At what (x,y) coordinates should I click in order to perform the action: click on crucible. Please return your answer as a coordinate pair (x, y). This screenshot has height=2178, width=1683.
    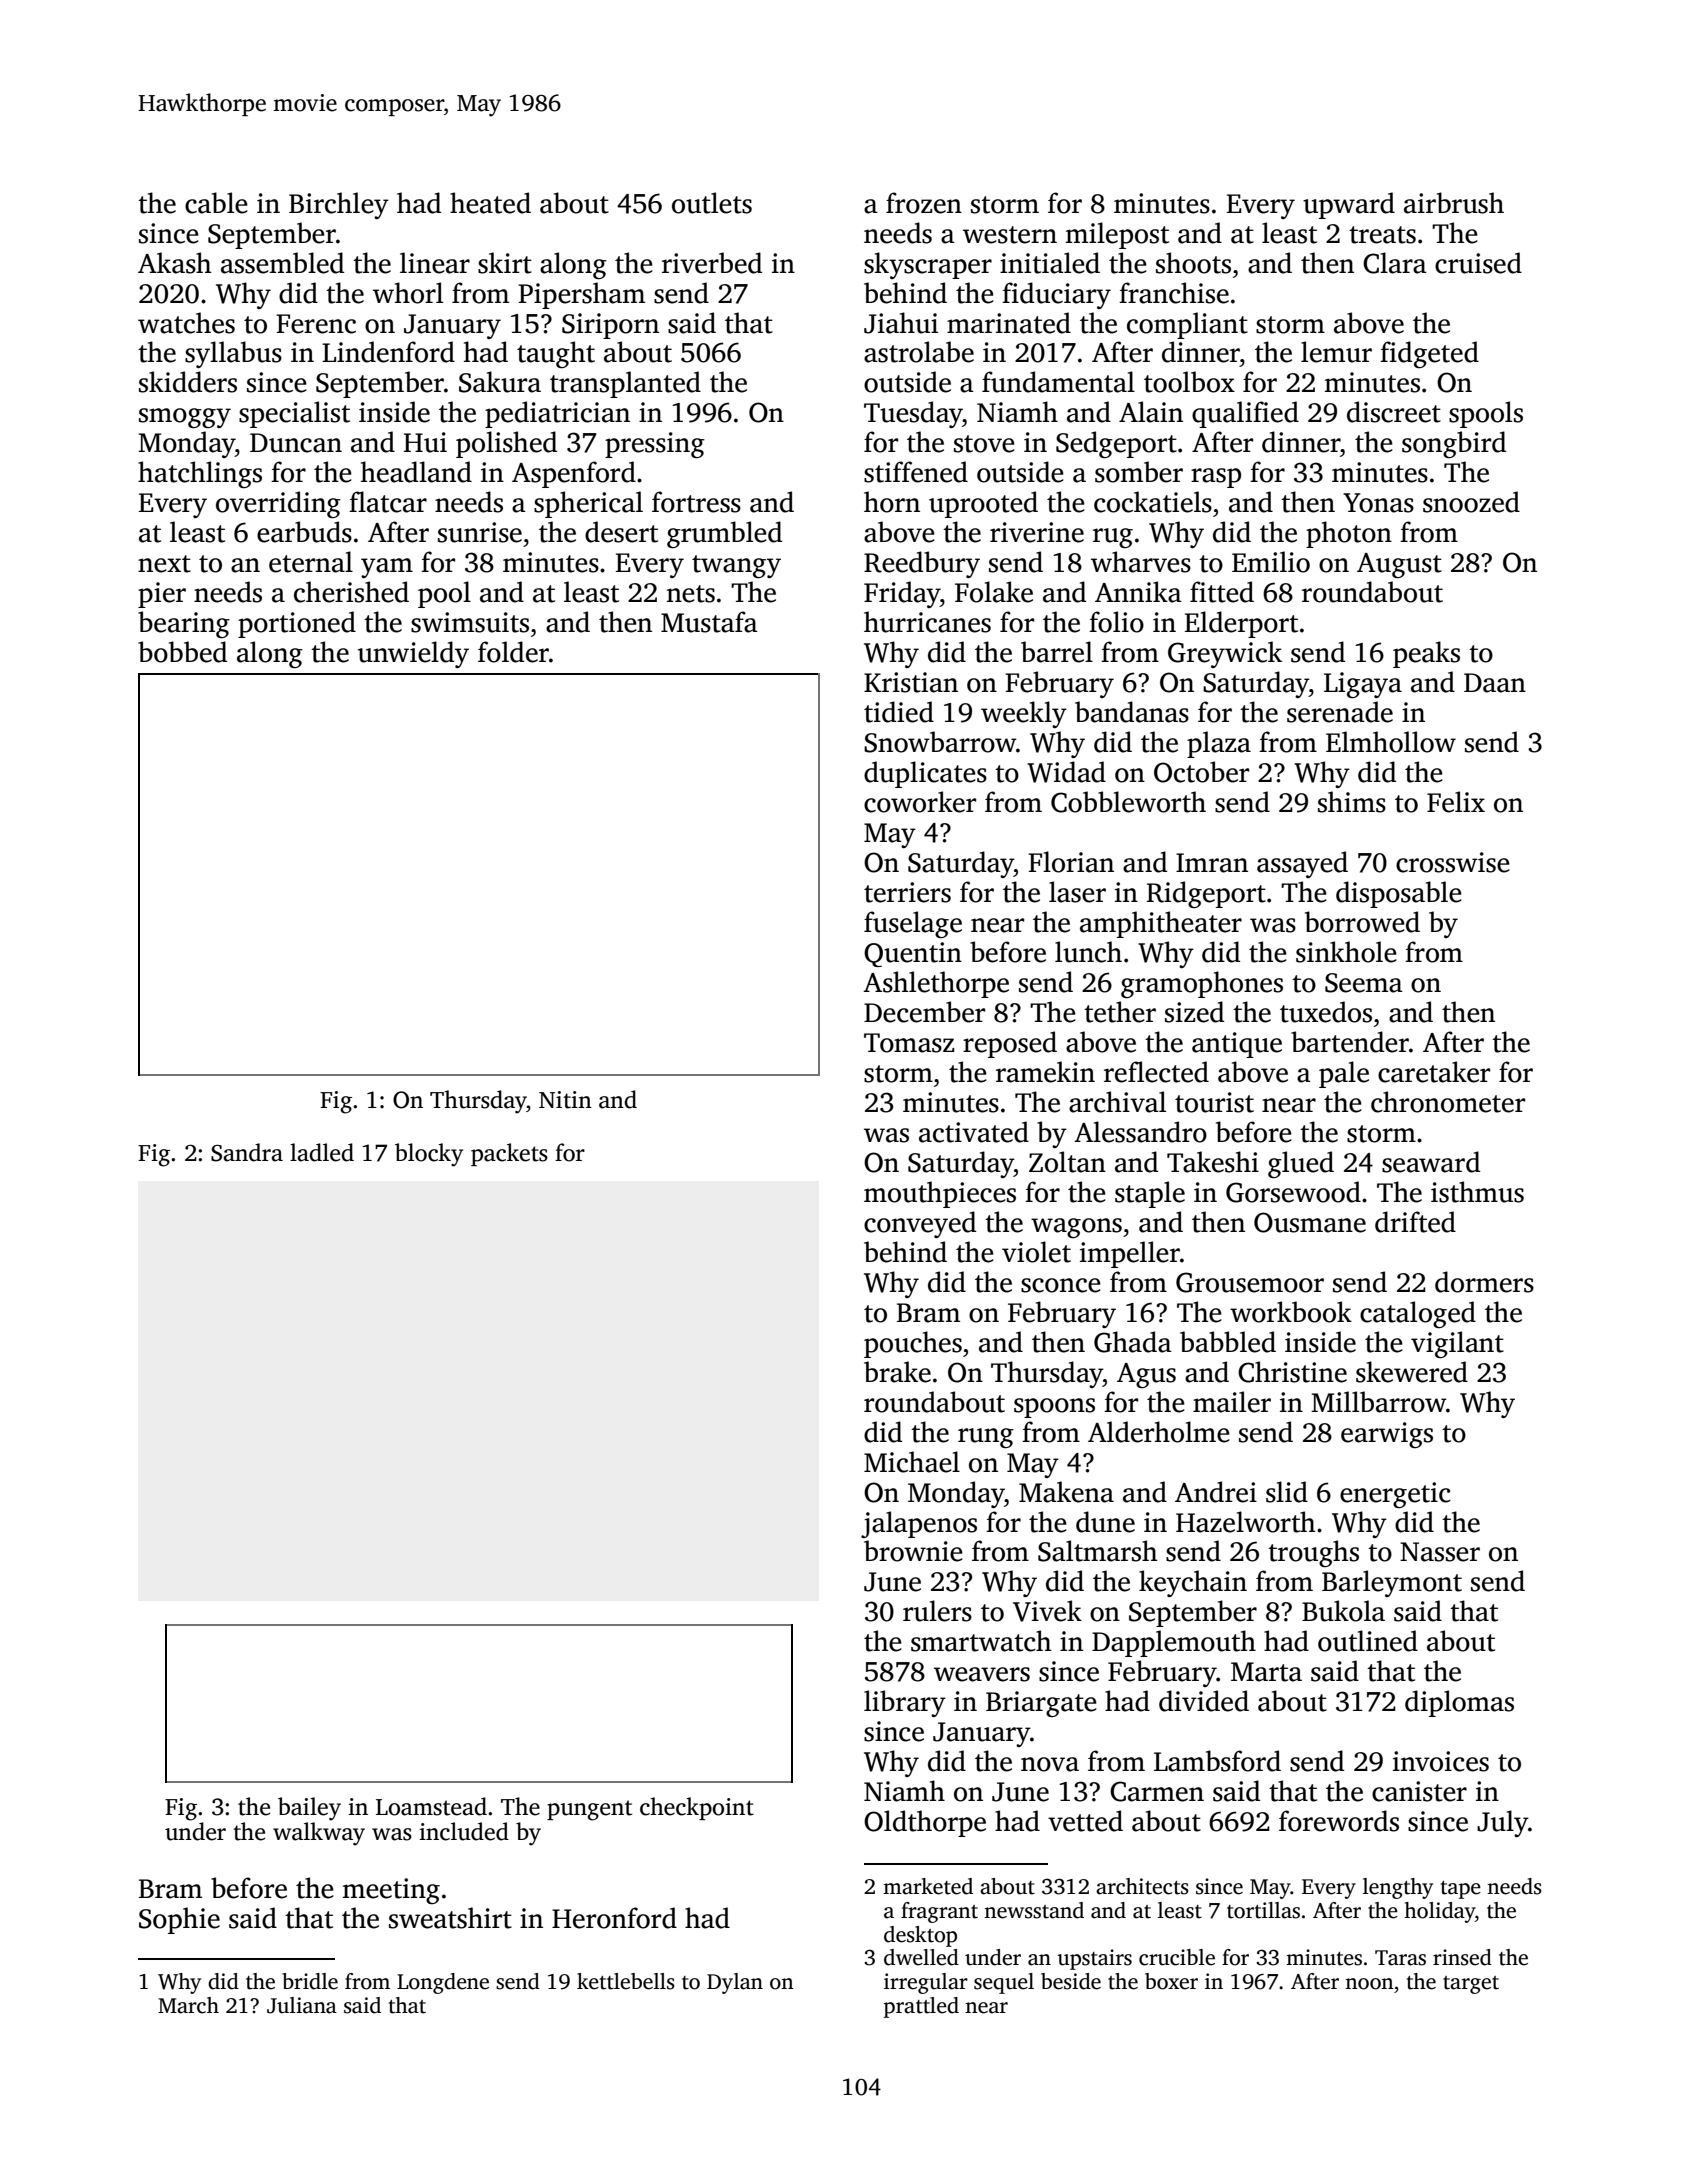
    Looking at the image, I should click on (1177, 1957).
